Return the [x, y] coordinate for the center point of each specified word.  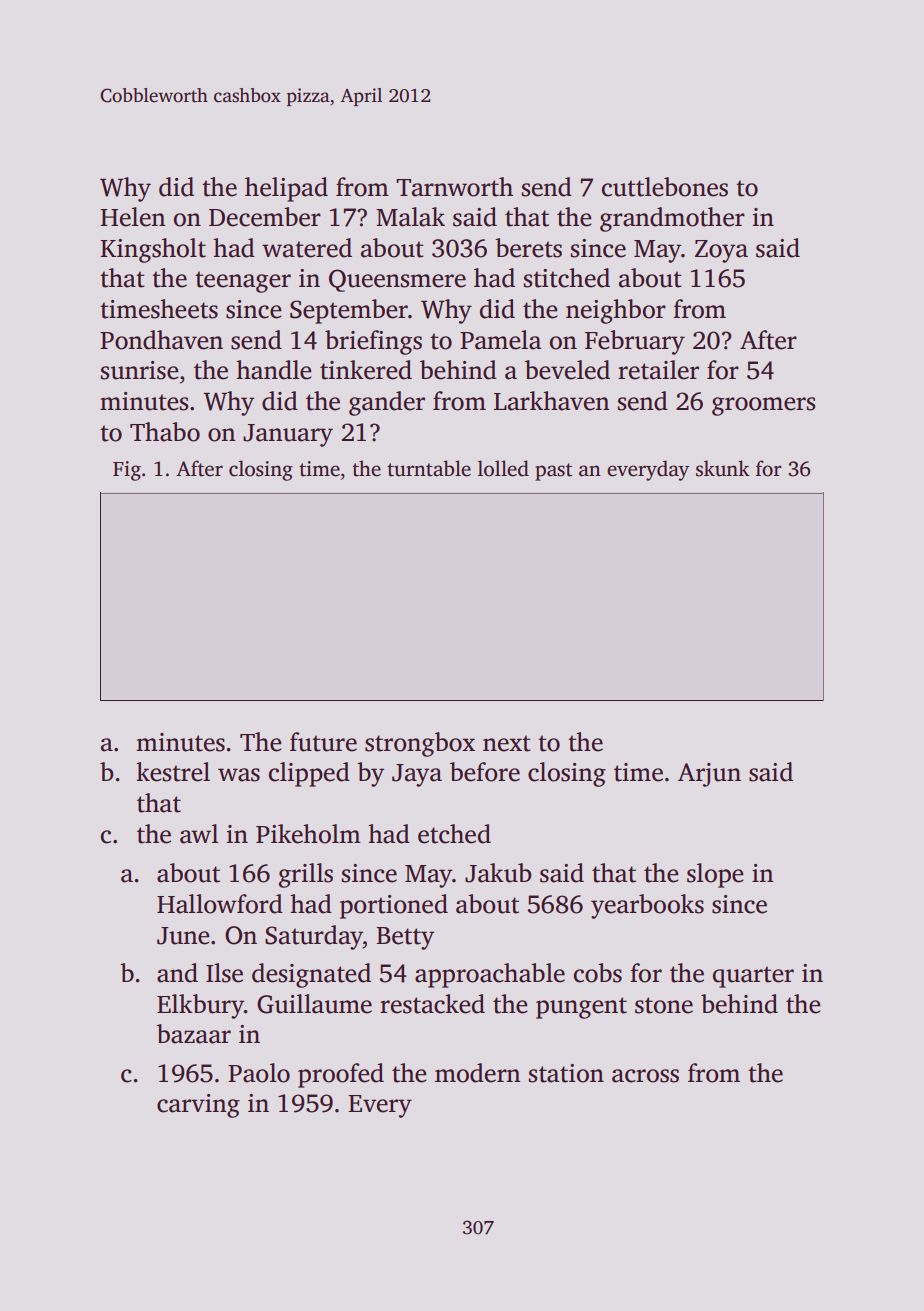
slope [715, 875]
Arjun [709, 775]
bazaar [194, 1034]
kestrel [173, 772]
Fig [127, 471]
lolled [503, 468]
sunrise [139, 370]
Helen [132, 217]
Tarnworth [454, 187]
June [183, 936]
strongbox [420, 744]
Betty [405, 938]
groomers [764, 406]
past [553, 472]
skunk [722, 468]
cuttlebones [665, 187]
